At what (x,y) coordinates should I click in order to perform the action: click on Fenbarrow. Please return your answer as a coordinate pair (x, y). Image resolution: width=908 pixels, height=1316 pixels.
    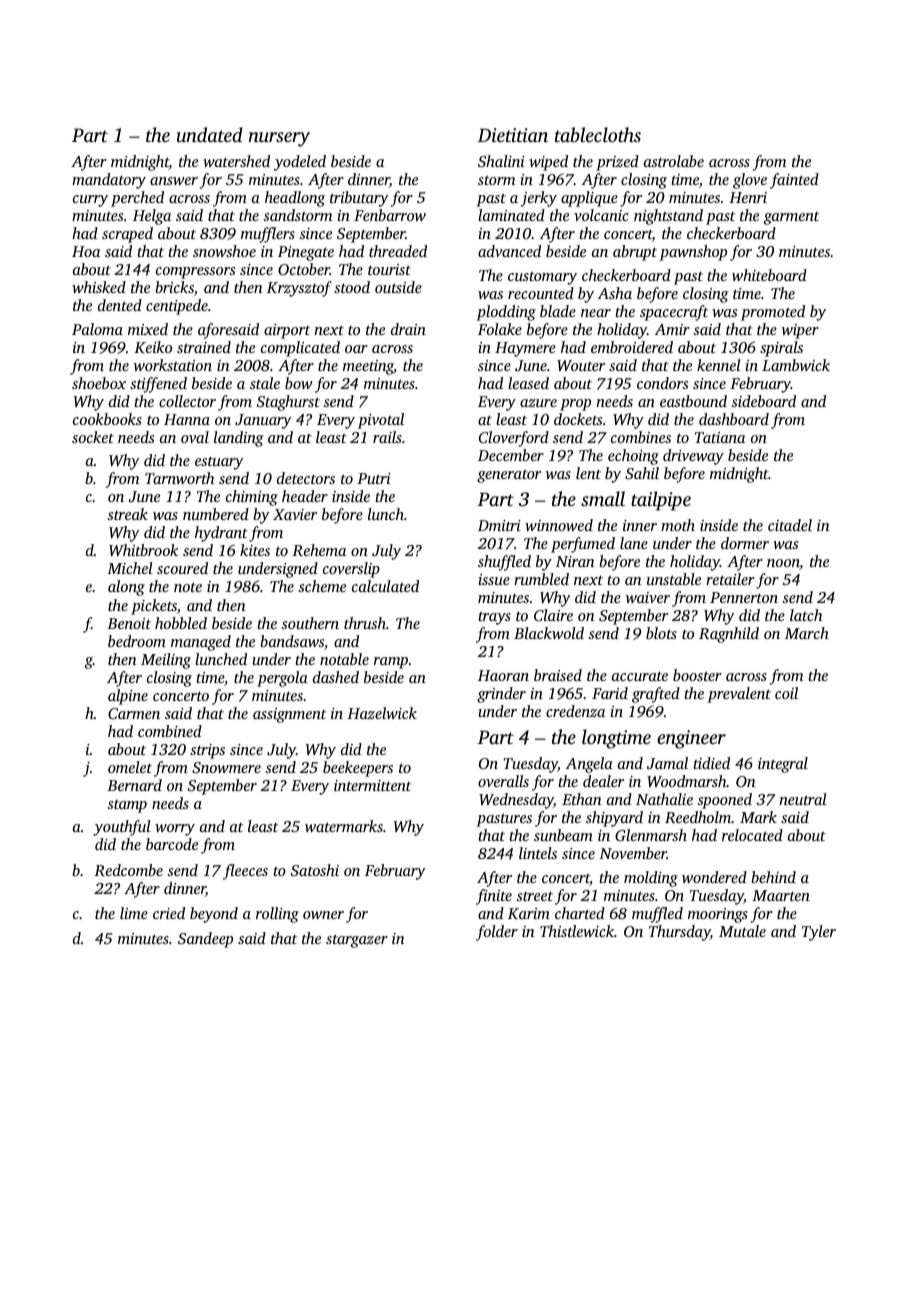
    Looking at the image, I should click on (390, 215).
